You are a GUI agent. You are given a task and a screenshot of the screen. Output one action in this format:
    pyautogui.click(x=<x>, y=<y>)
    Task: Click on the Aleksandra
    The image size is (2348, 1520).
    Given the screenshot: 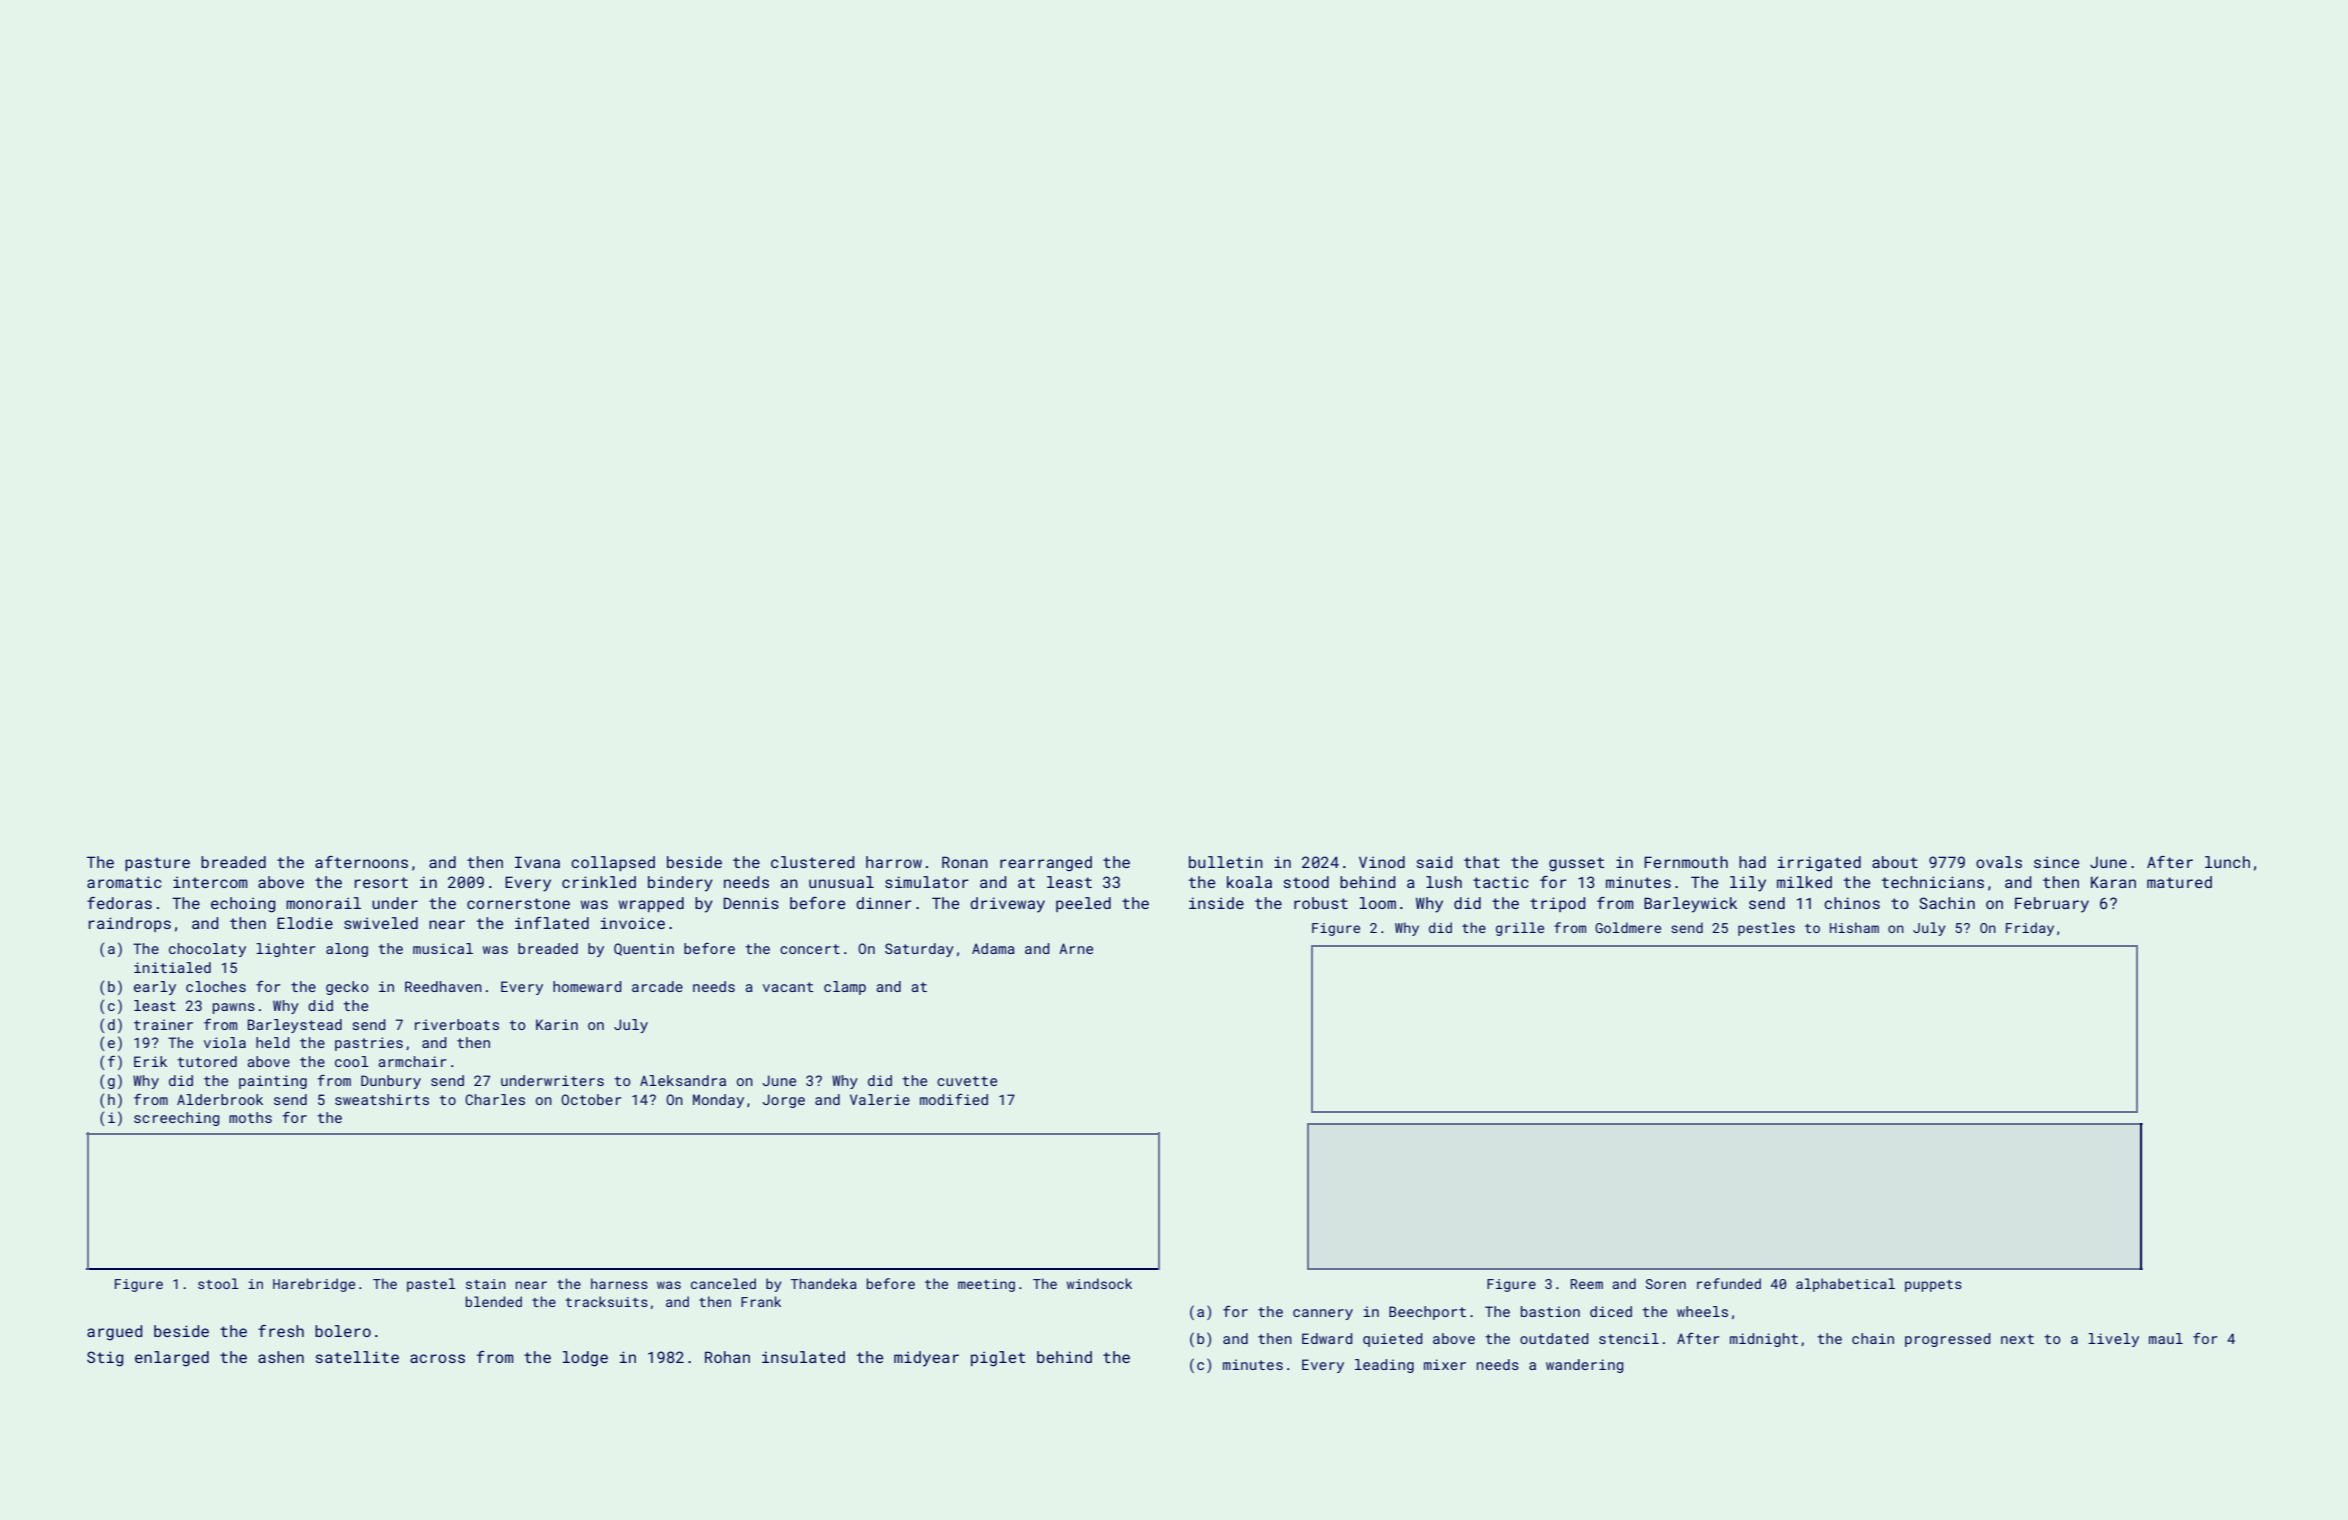 What is the action you would take?
    pyautogui.click(x=683, y=1080)
